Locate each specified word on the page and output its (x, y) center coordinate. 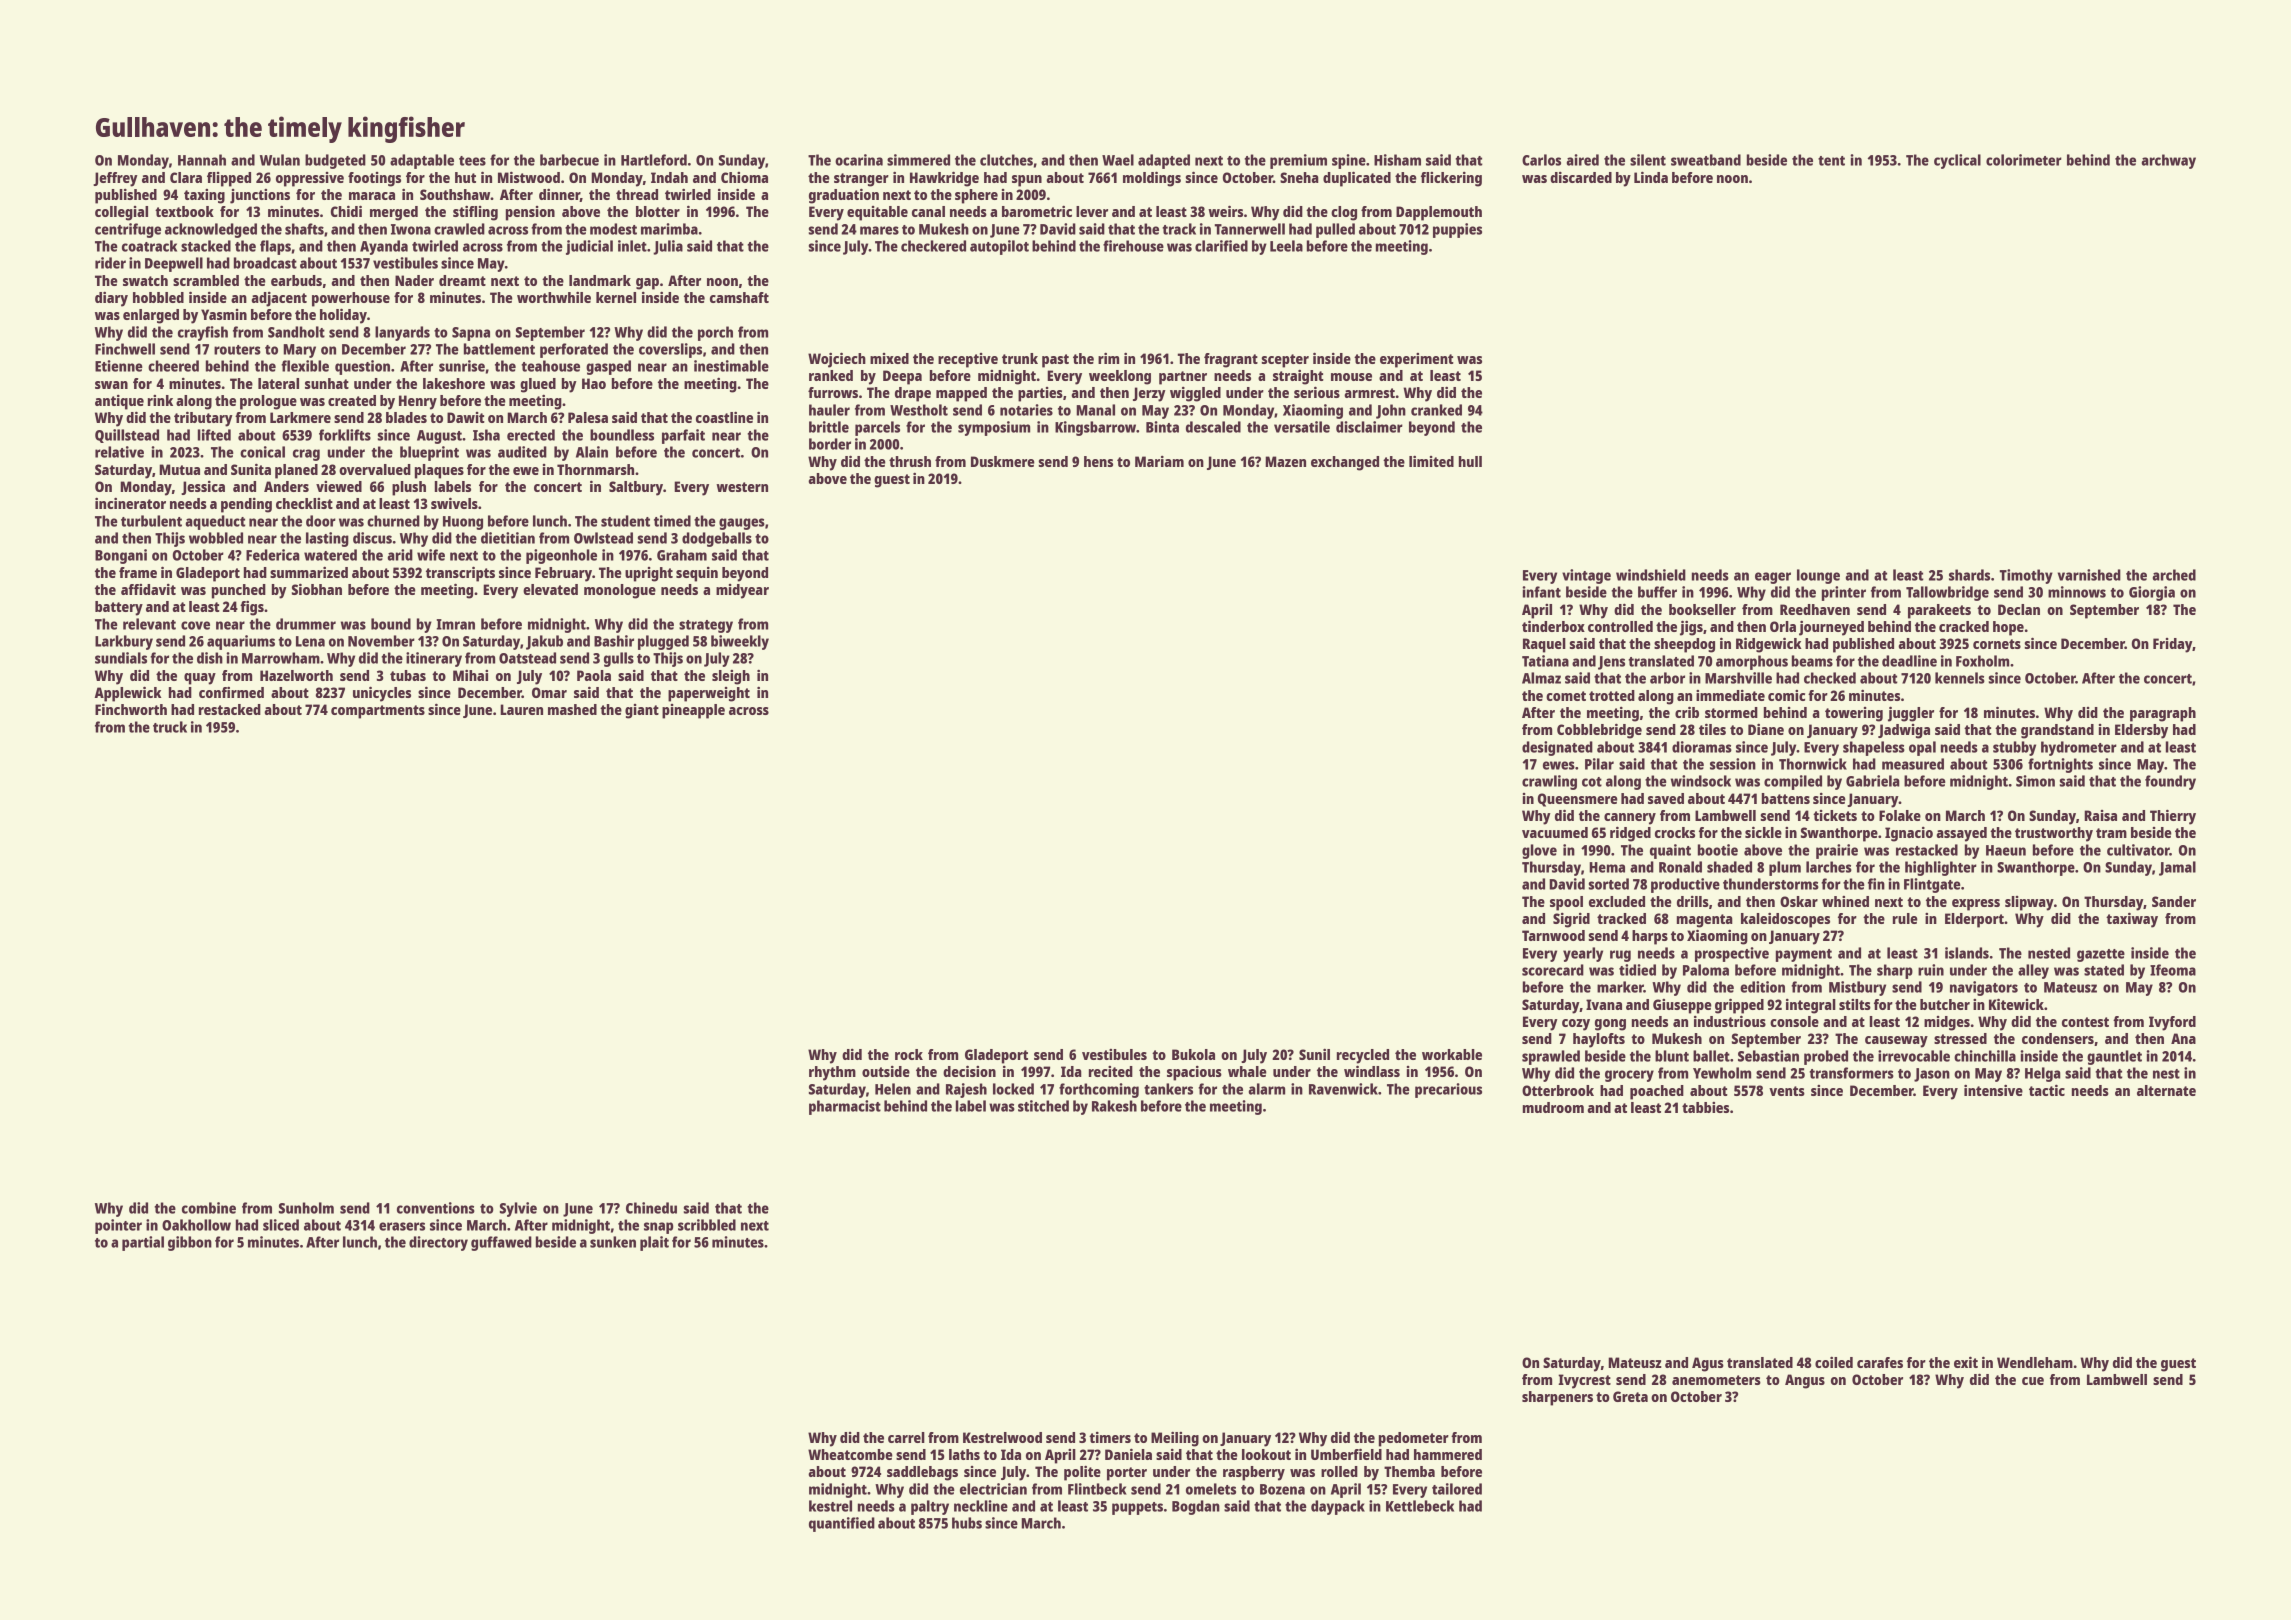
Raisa (2100, 815)
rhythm (832, 1073)
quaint (1670, 851)
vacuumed (1555, 832)
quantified (842, 1524)
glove (1539, 851)
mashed (572, 709)
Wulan (280, 160)
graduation (844, 196)
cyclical (1957, 161)
